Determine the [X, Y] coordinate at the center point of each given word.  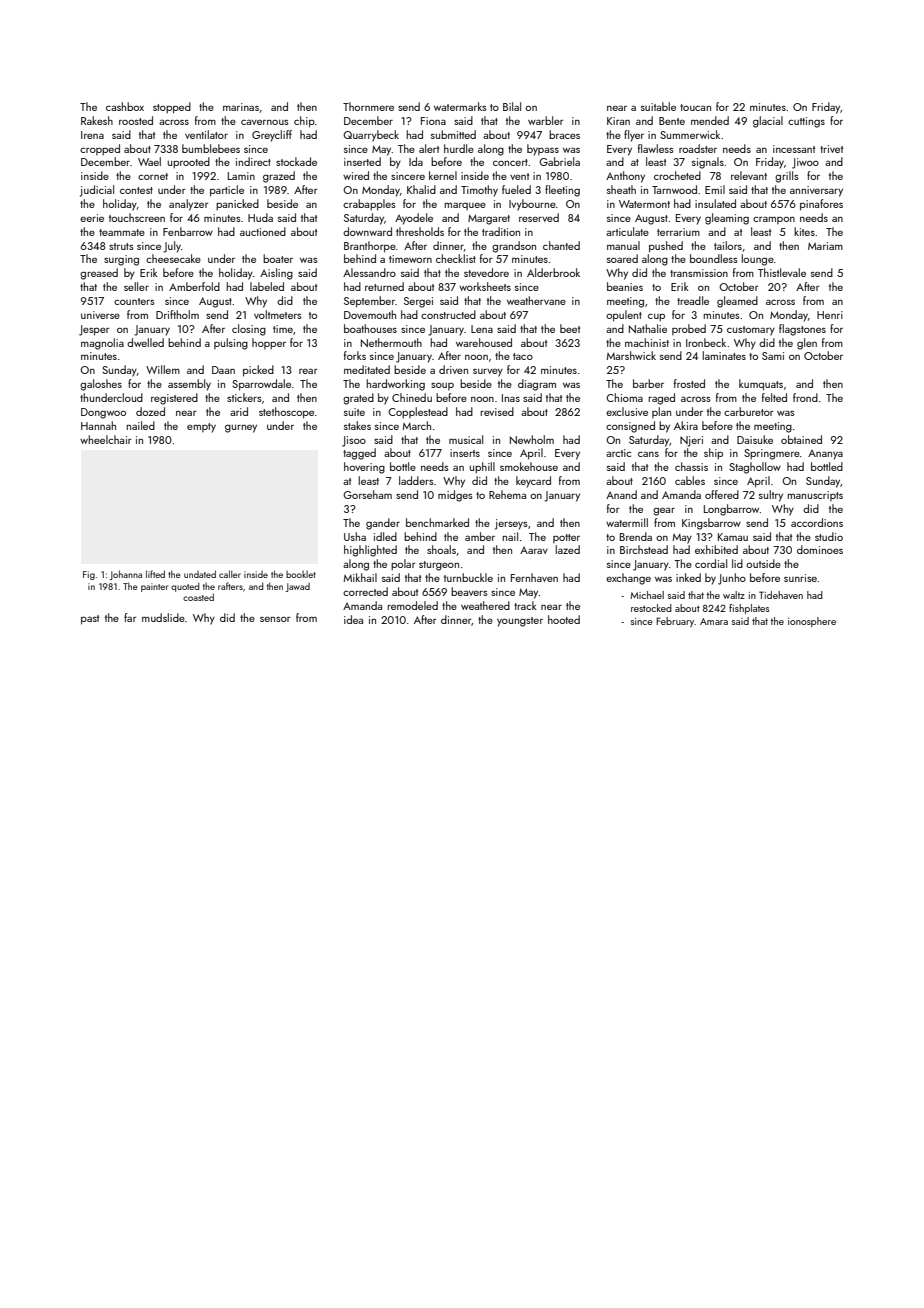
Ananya [825, 455]
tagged [359, 454]
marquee [465, 206]
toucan [695, 107]
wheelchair [106, 439]
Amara [714, 621]
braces [564, 134]
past [90, 620]
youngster [520, 622]
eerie [92, 218]
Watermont [644, 204]
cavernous [265, 122]
